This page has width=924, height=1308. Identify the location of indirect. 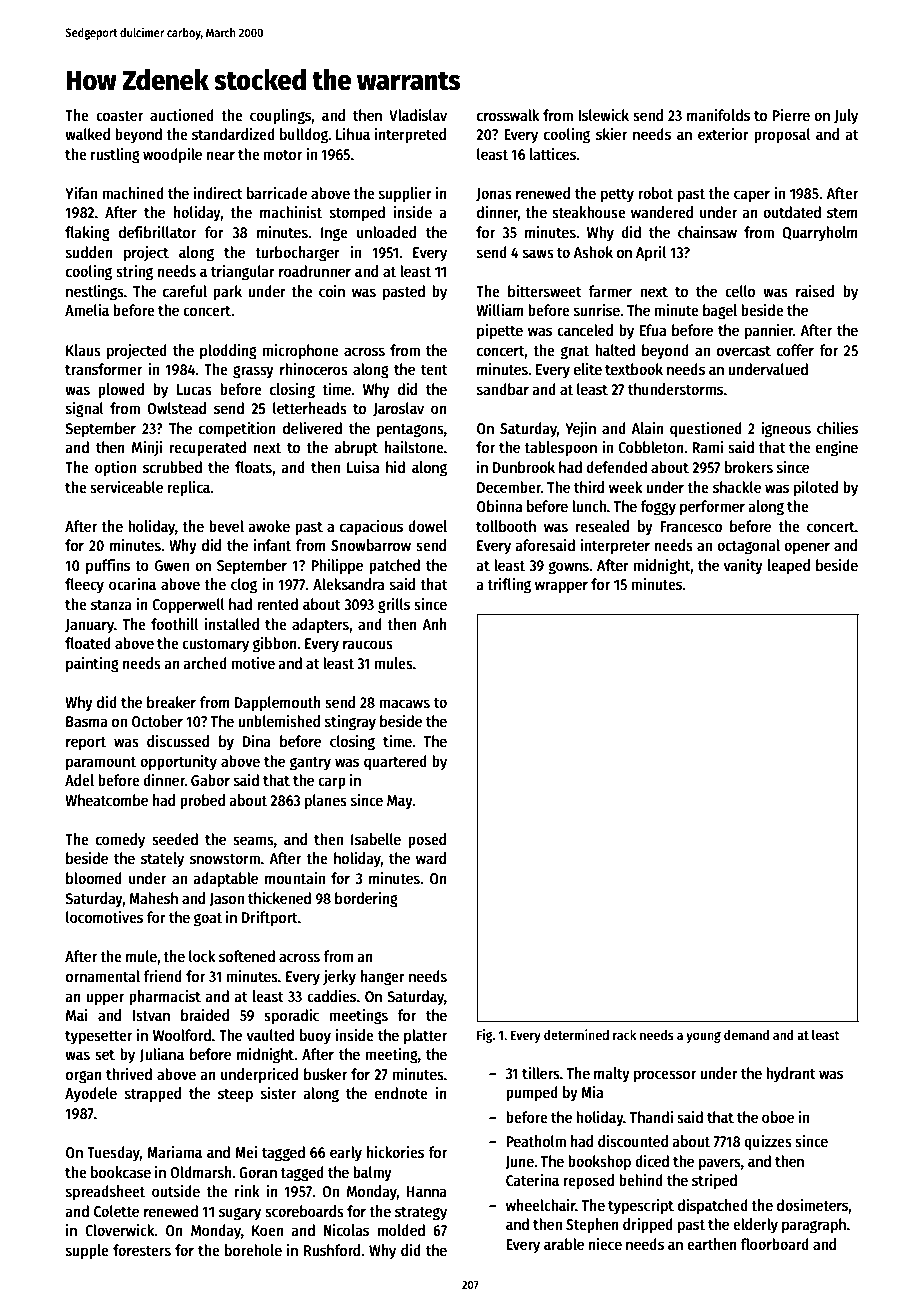
(218, 193).
